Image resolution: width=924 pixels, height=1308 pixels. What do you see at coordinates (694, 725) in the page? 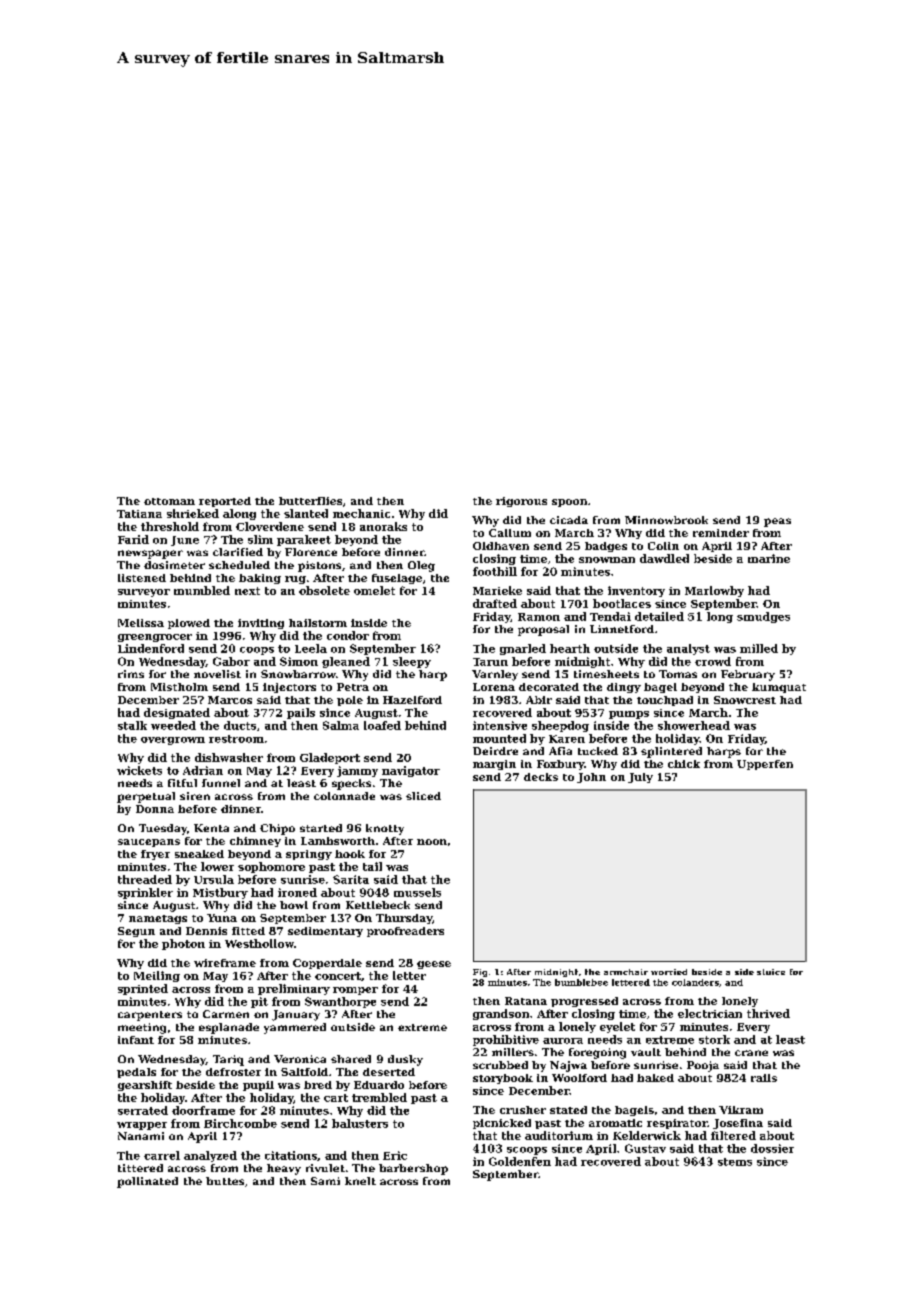
I see `showerhead` at bounding box center [694, 725].
